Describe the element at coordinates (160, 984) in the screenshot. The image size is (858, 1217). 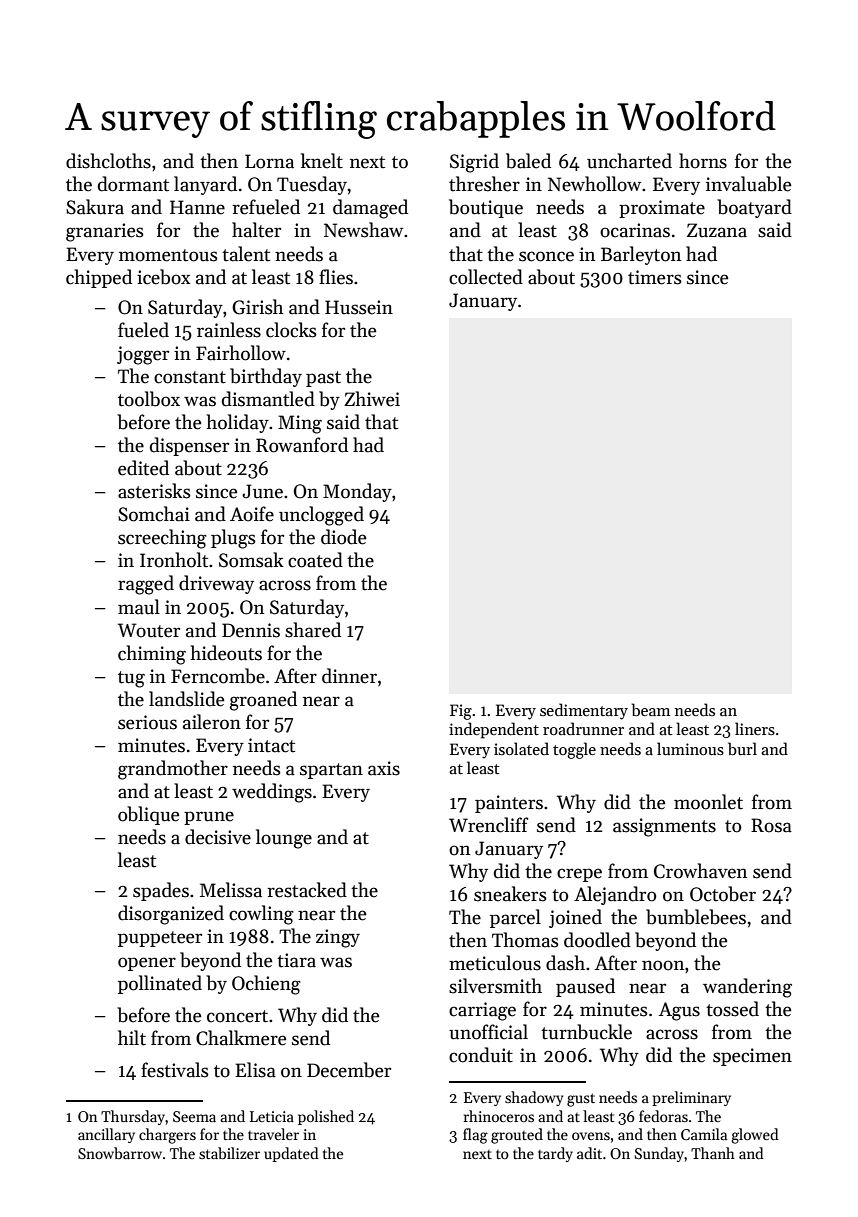
I see `pollinated` at that location.
